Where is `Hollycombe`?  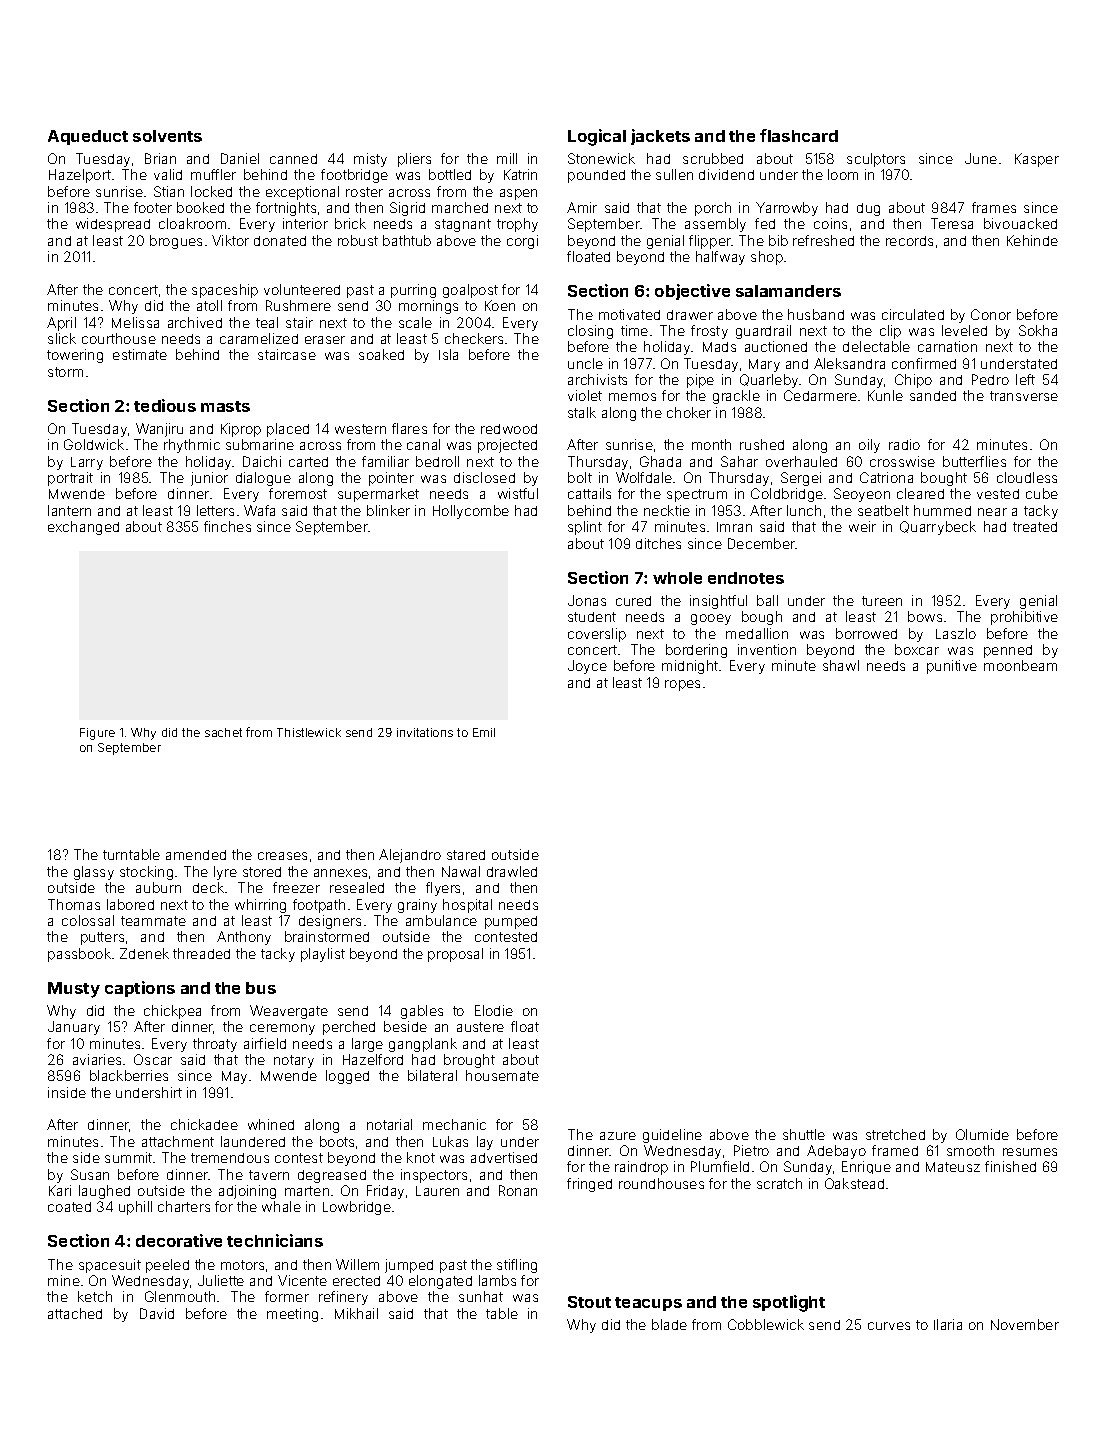 Hollycombe is located at coordinates (471, 512).
